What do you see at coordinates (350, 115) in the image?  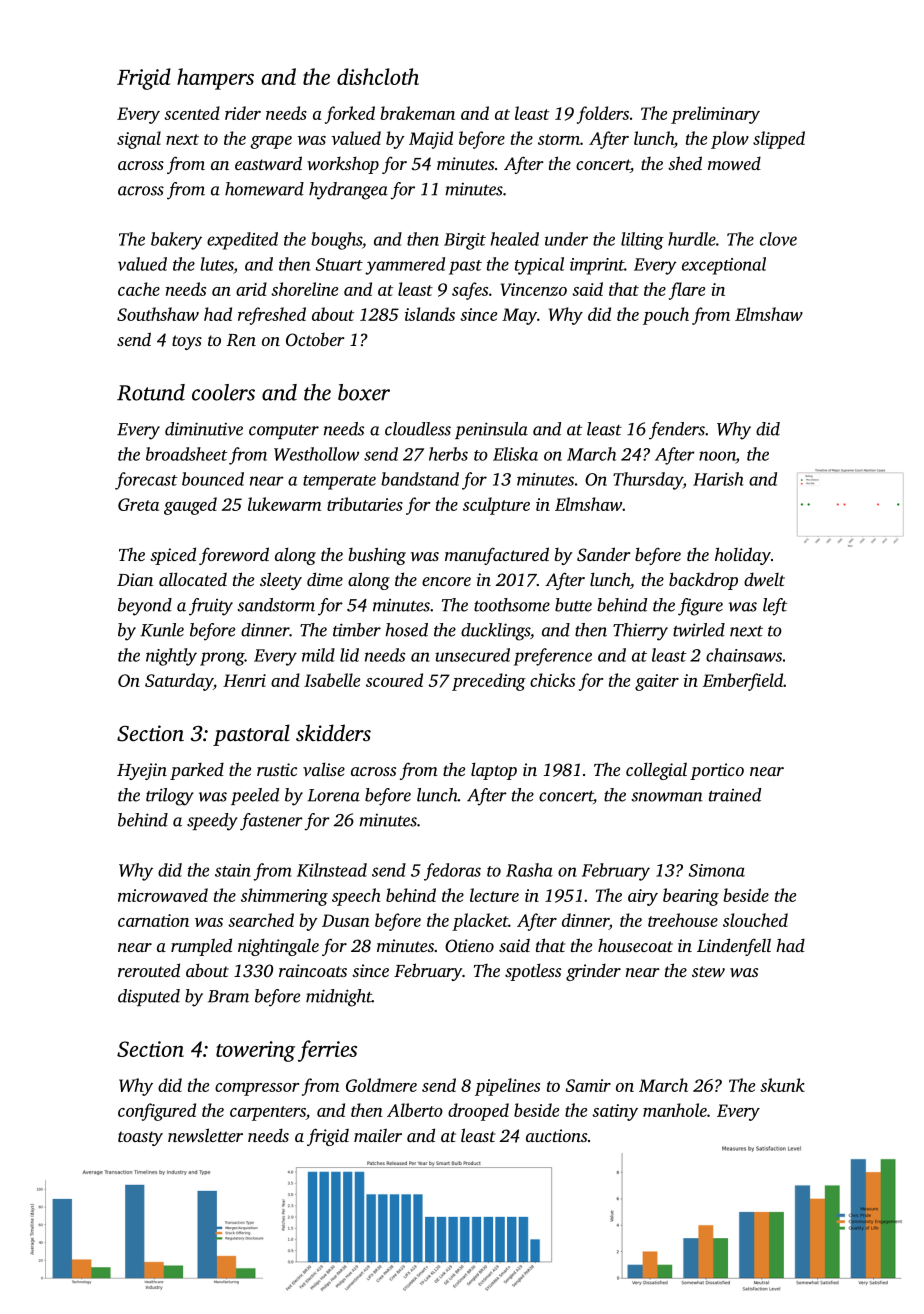 I see `forked` at bounding box center [350, 115].
